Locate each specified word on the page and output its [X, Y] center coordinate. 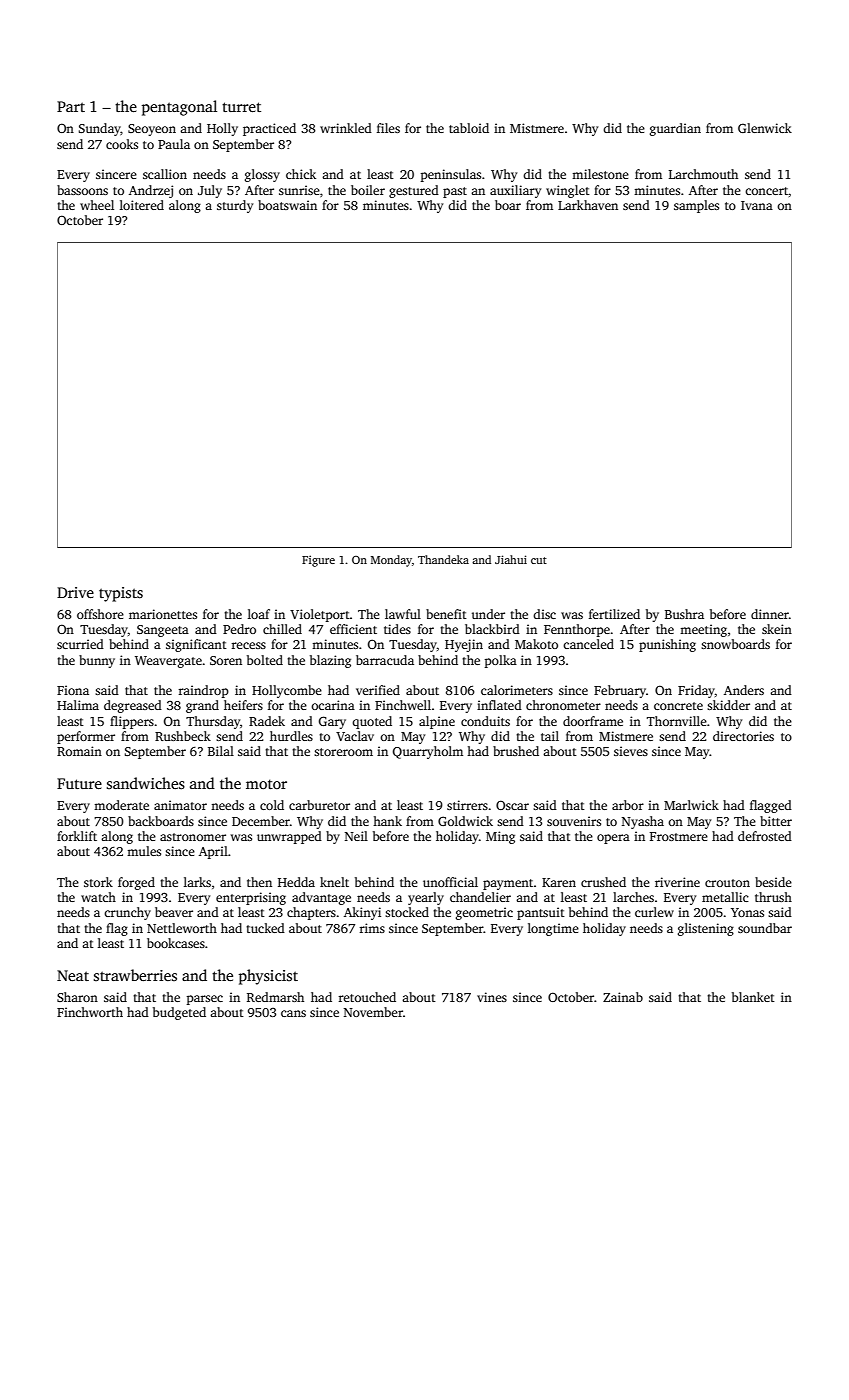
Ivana [757, 205]
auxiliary [515, 191]
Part [71, 106]
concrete [678, 706]
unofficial [450, 882]
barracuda [385, 660]
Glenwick [765, 128]
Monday [391, 561]
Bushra [684, 614]
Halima [78, 705]
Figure [318, 561]
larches [633, 897]
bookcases [176, 943]
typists [121, 594]
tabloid [469, 128]
